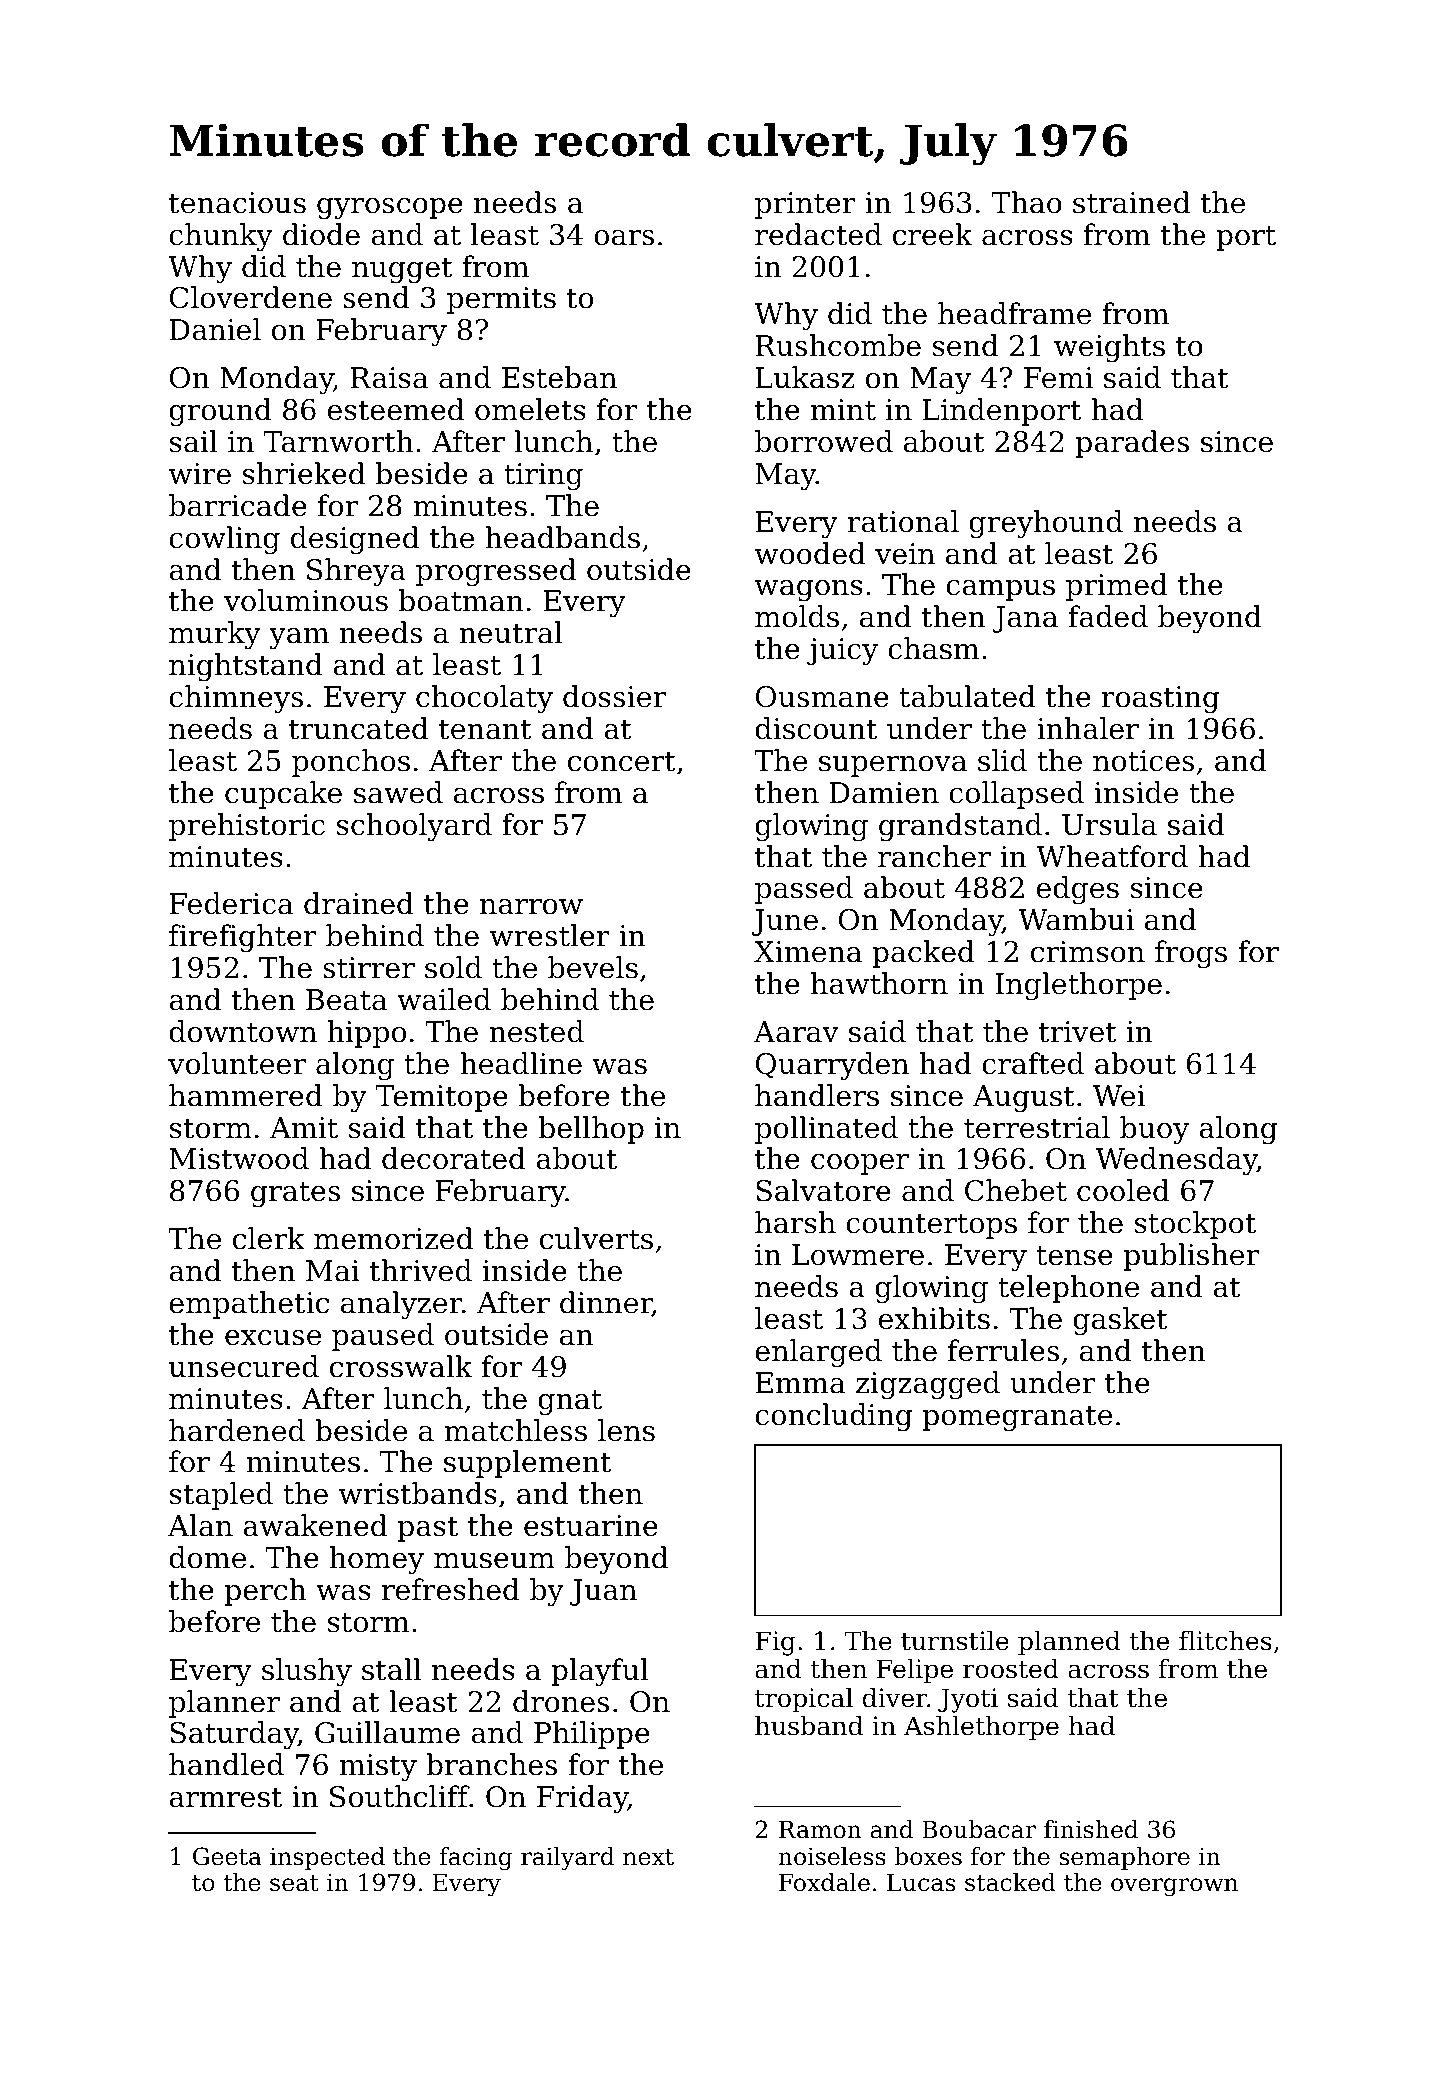  Describe the element at coordinates (251, 297) in the screenshot. I see `Cloverdene` at that location.
